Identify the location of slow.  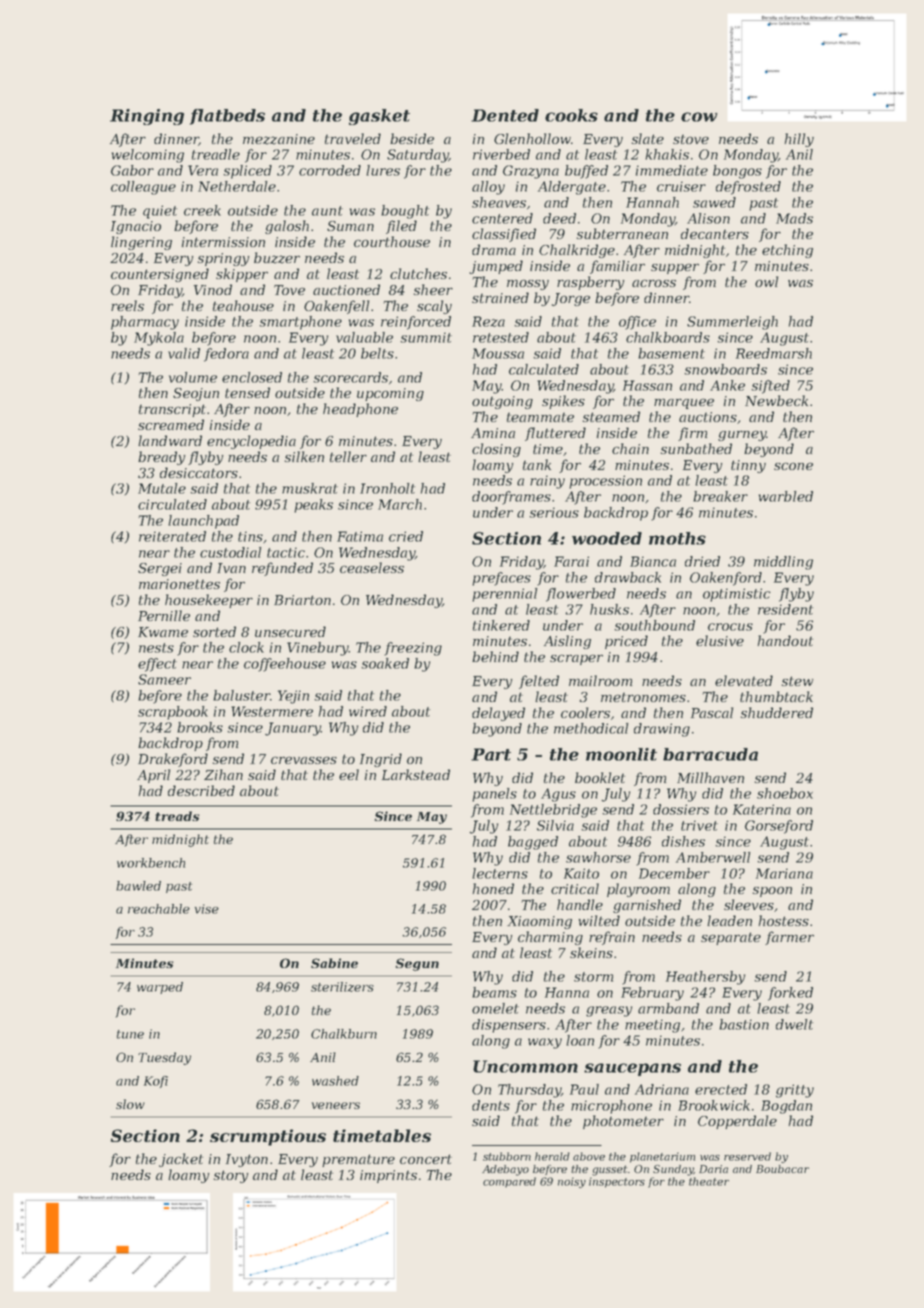
(130, 1104).
